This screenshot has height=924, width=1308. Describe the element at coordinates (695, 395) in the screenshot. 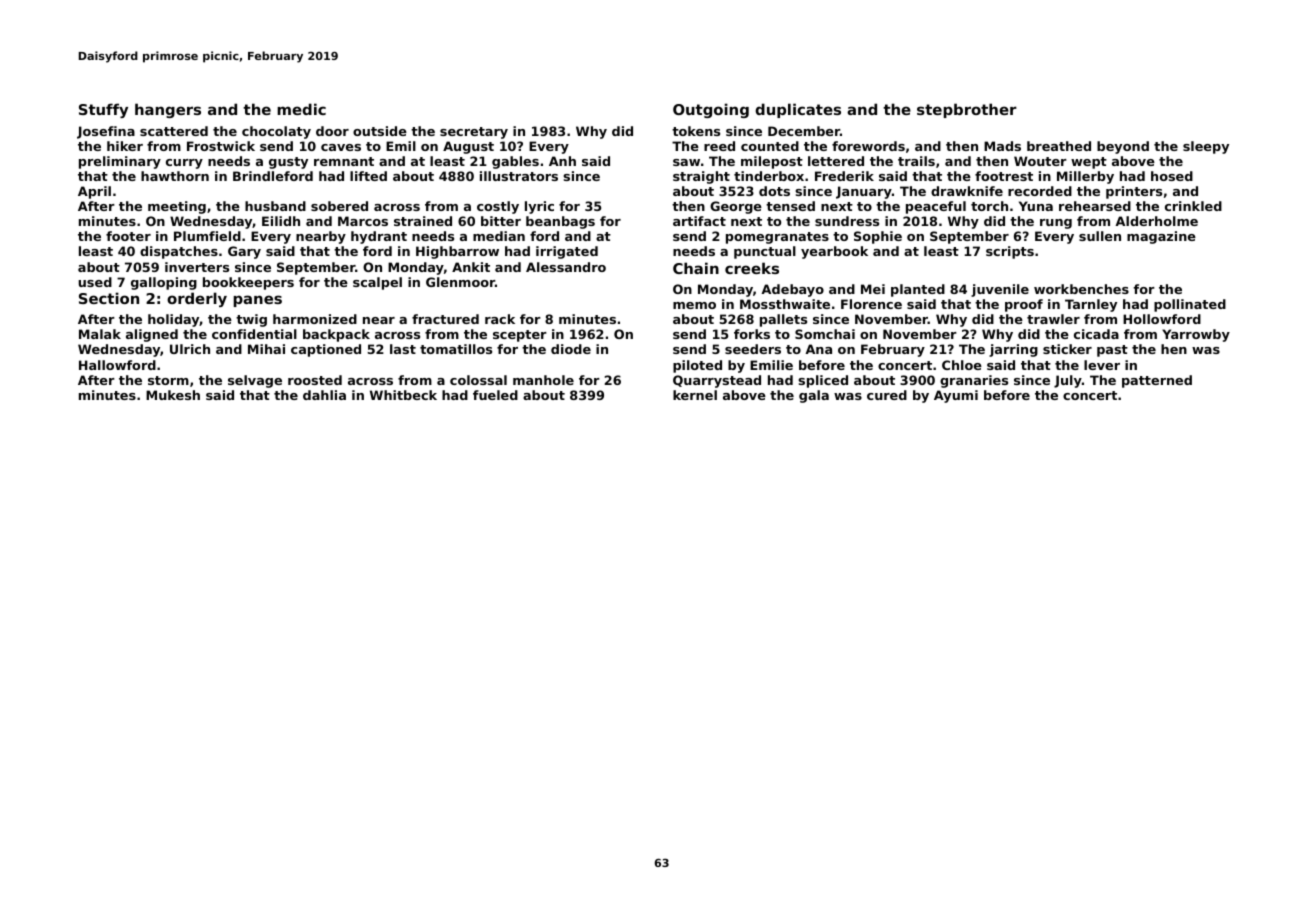

I see `kernel` at that location.
